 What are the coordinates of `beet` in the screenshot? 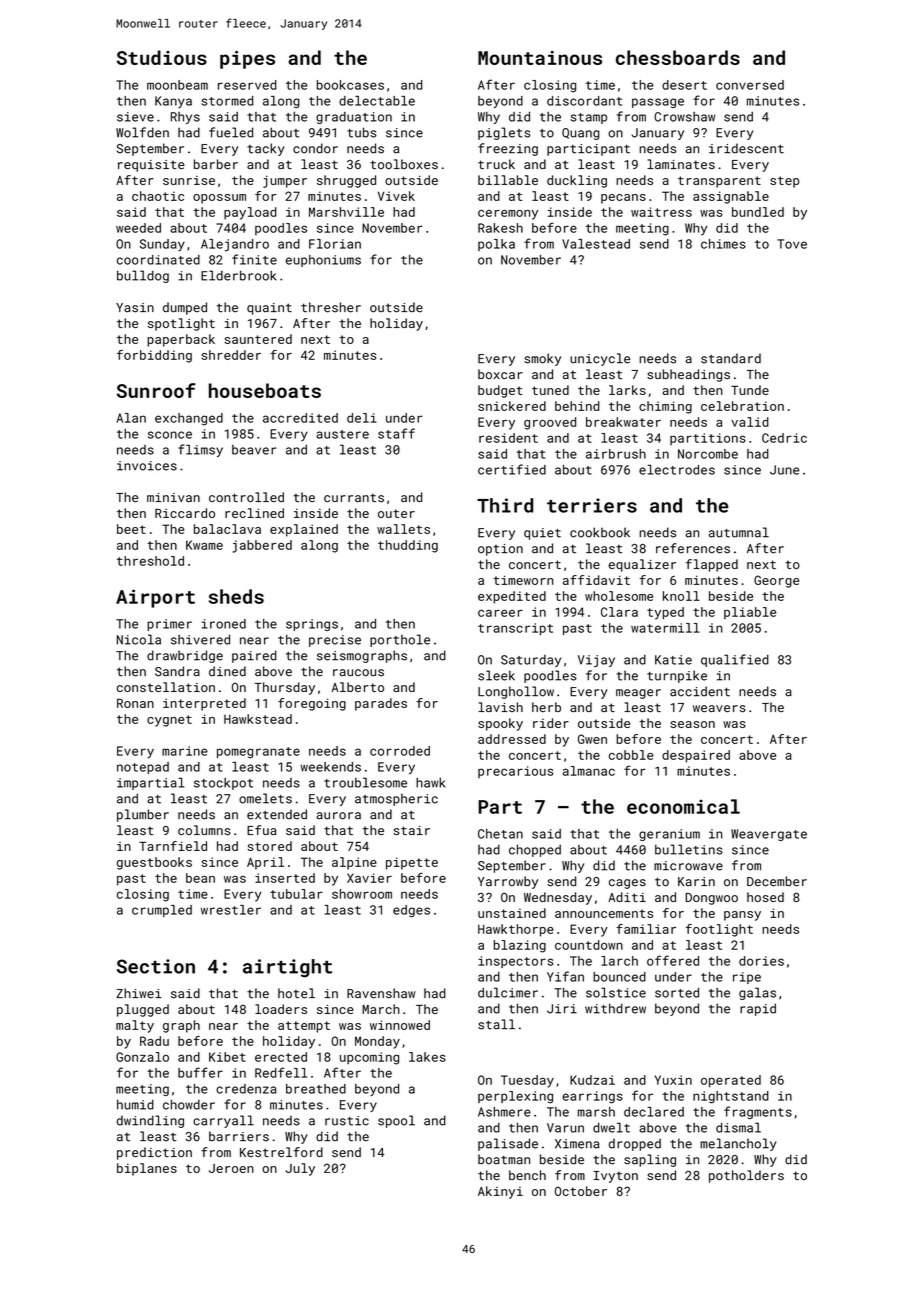 It's located at (131, 529).
